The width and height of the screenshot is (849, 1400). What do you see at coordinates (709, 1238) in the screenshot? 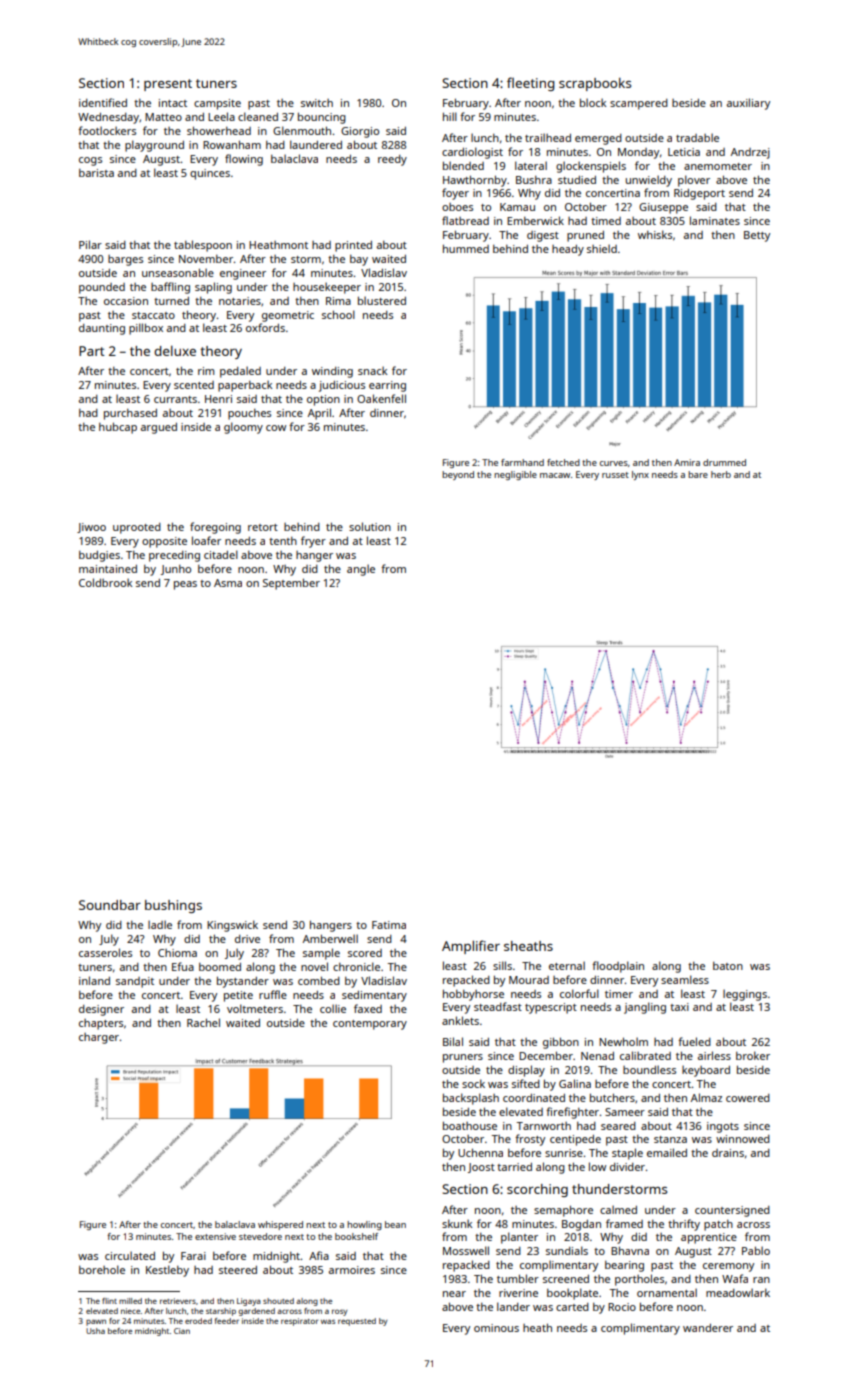
I see `apprentice` at bounding box center [709, 1238].
